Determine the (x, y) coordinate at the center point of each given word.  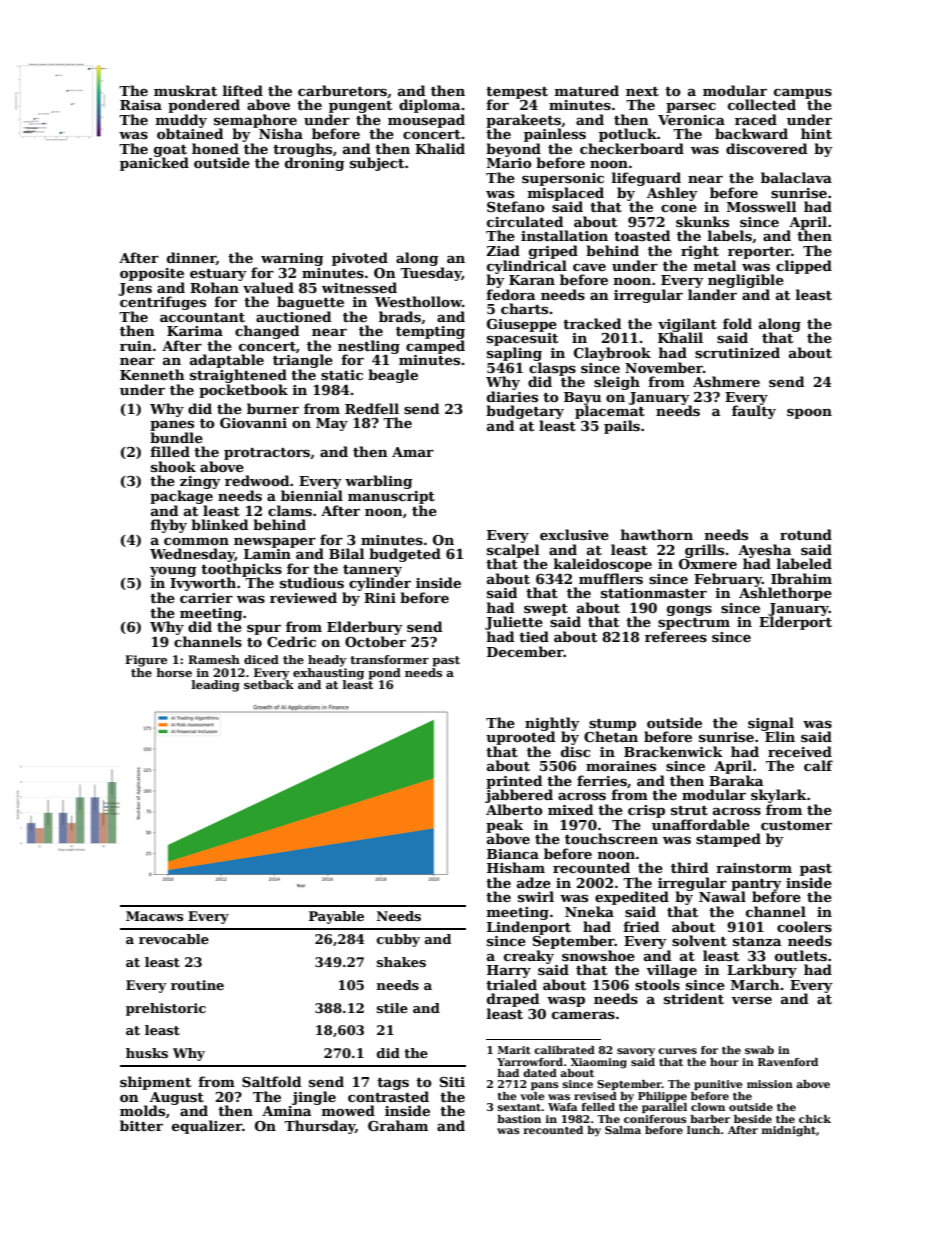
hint (816, 133)
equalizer (207, 1127)
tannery (372, 571)
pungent (360, 107)
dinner (191, 258)
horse (174, 672)
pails (622, 427)
